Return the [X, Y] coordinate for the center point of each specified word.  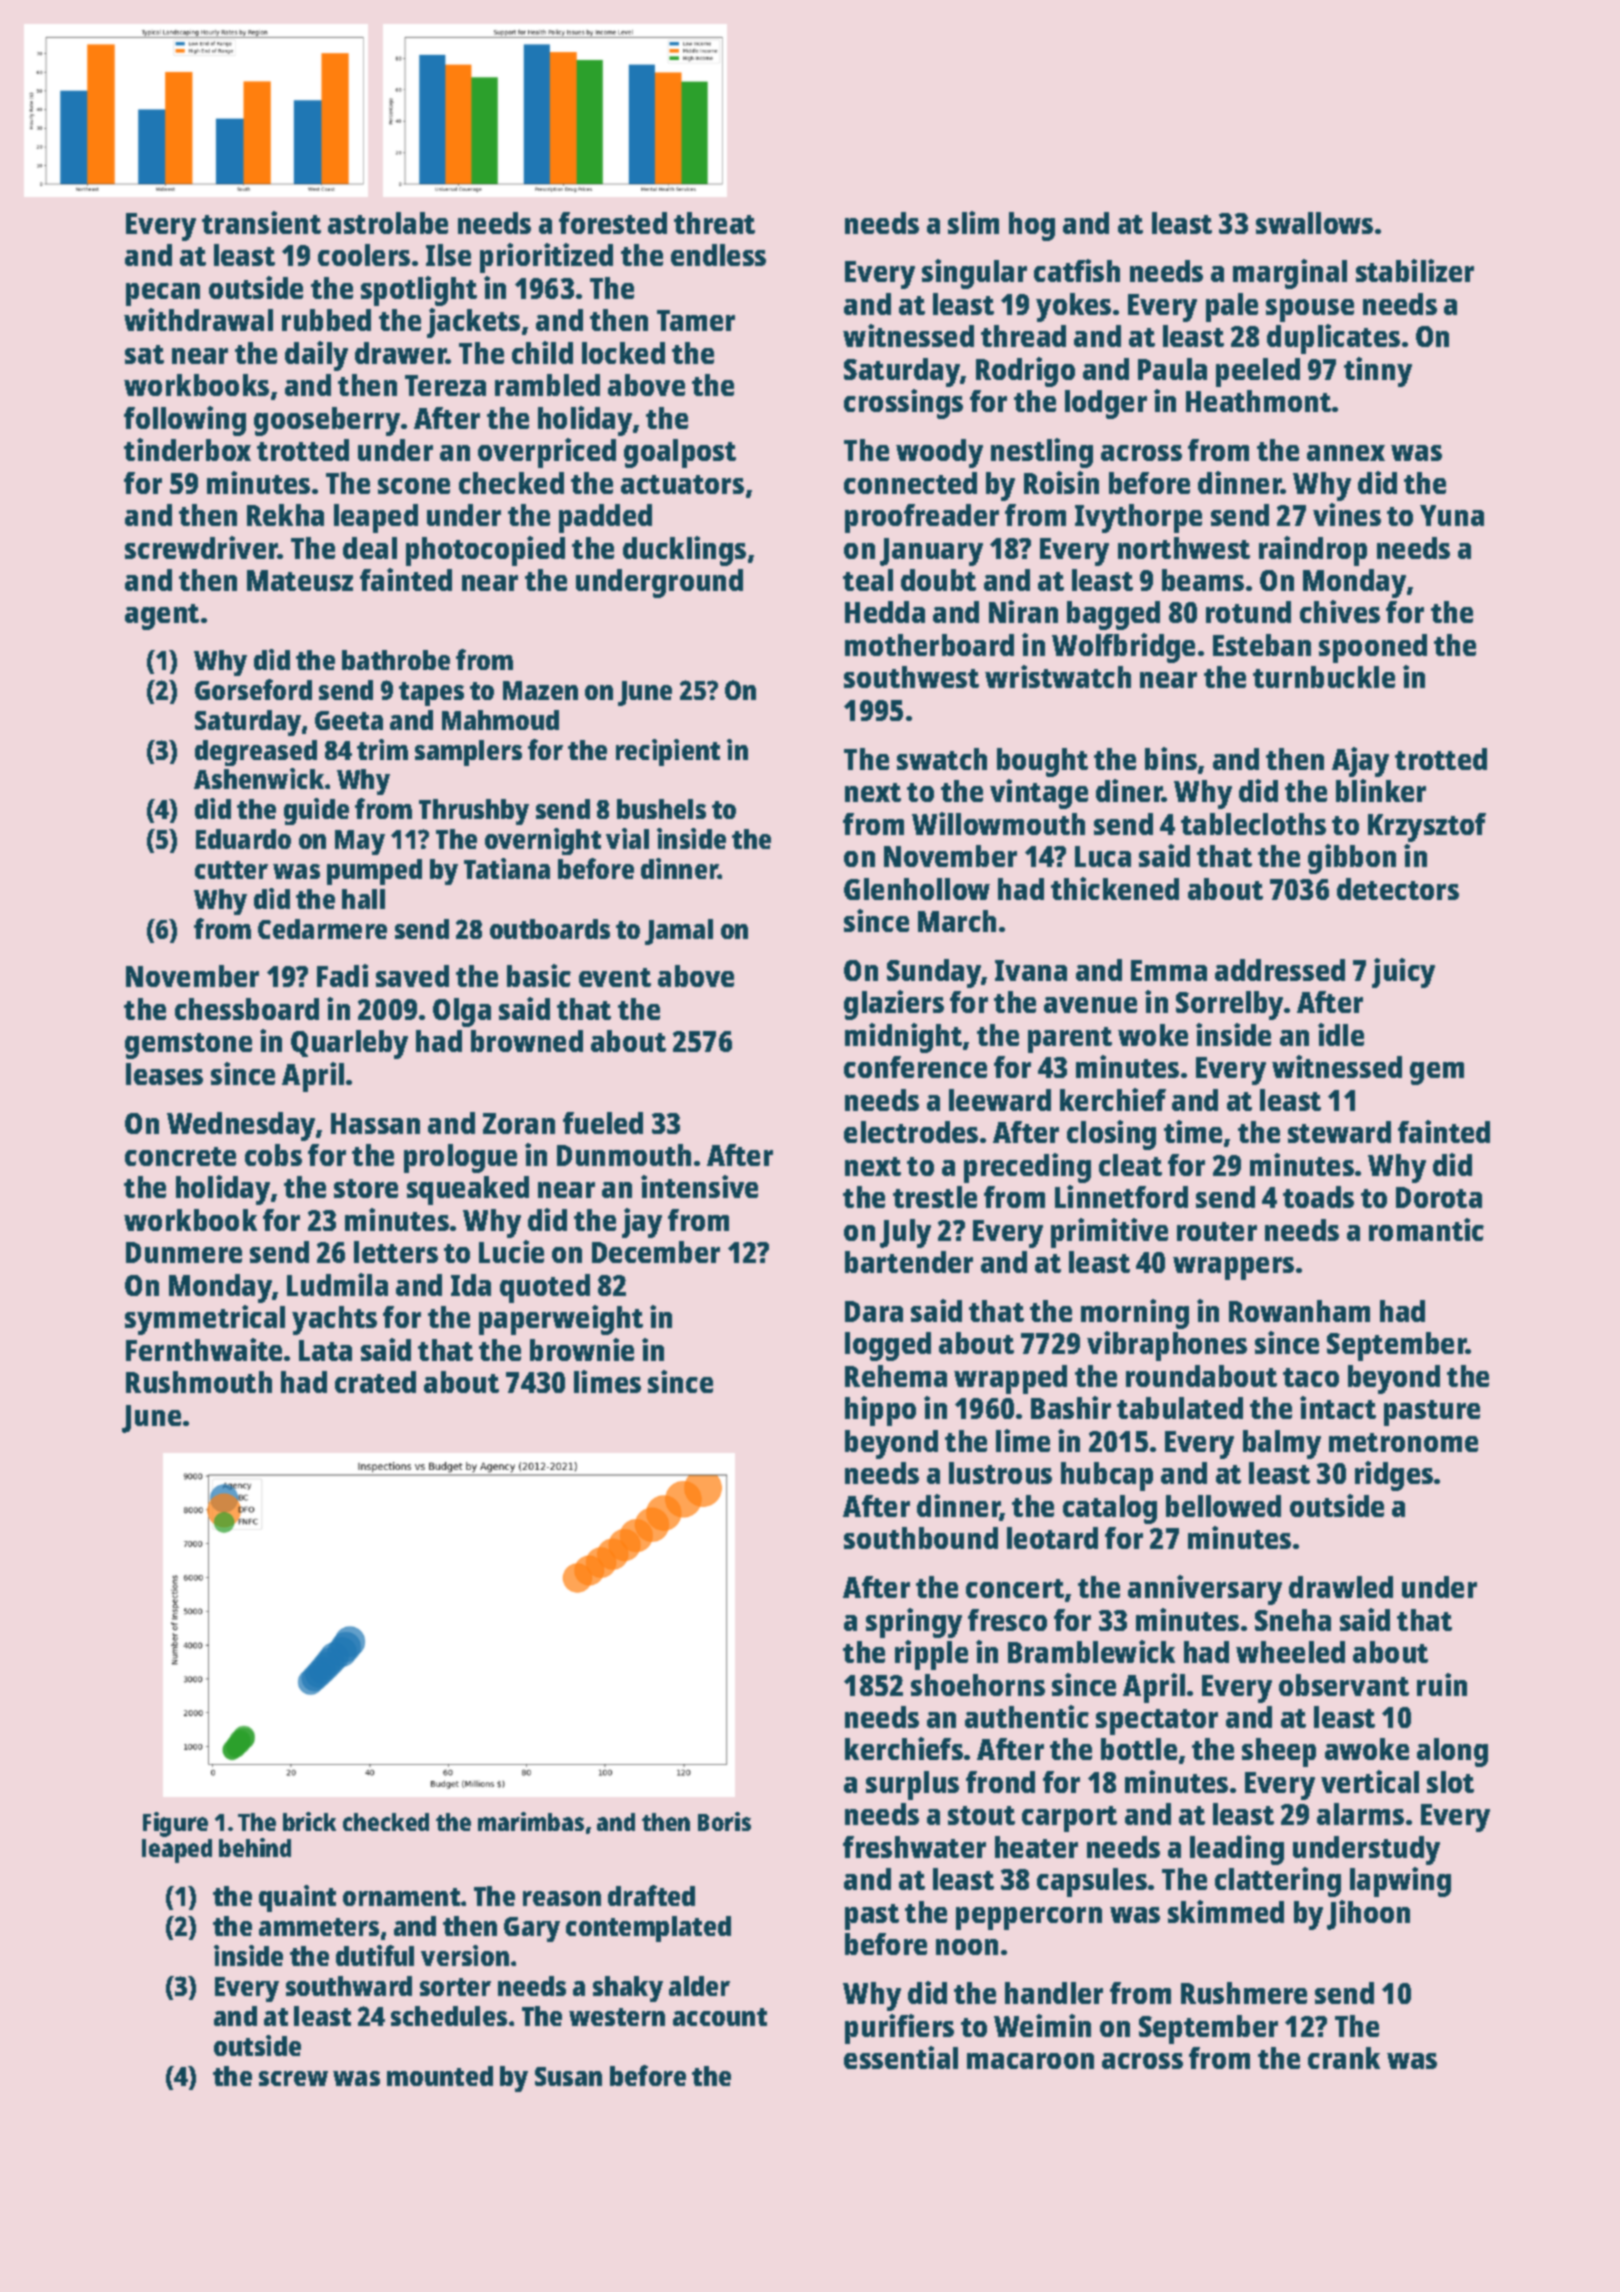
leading [1237, 1850]
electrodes [911, 1132]
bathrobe [396, 660]
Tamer [696, 320]
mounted [440, 2076]
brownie [582, 1349]
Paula [1172, 369]
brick [309, 1821]
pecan [163, 294]
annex [1346, 453]
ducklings [684, 551]
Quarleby [349, 1044]
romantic [1426, 1229]
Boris [724, 1821]
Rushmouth [199, 1382]
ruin [1442, 1684]
